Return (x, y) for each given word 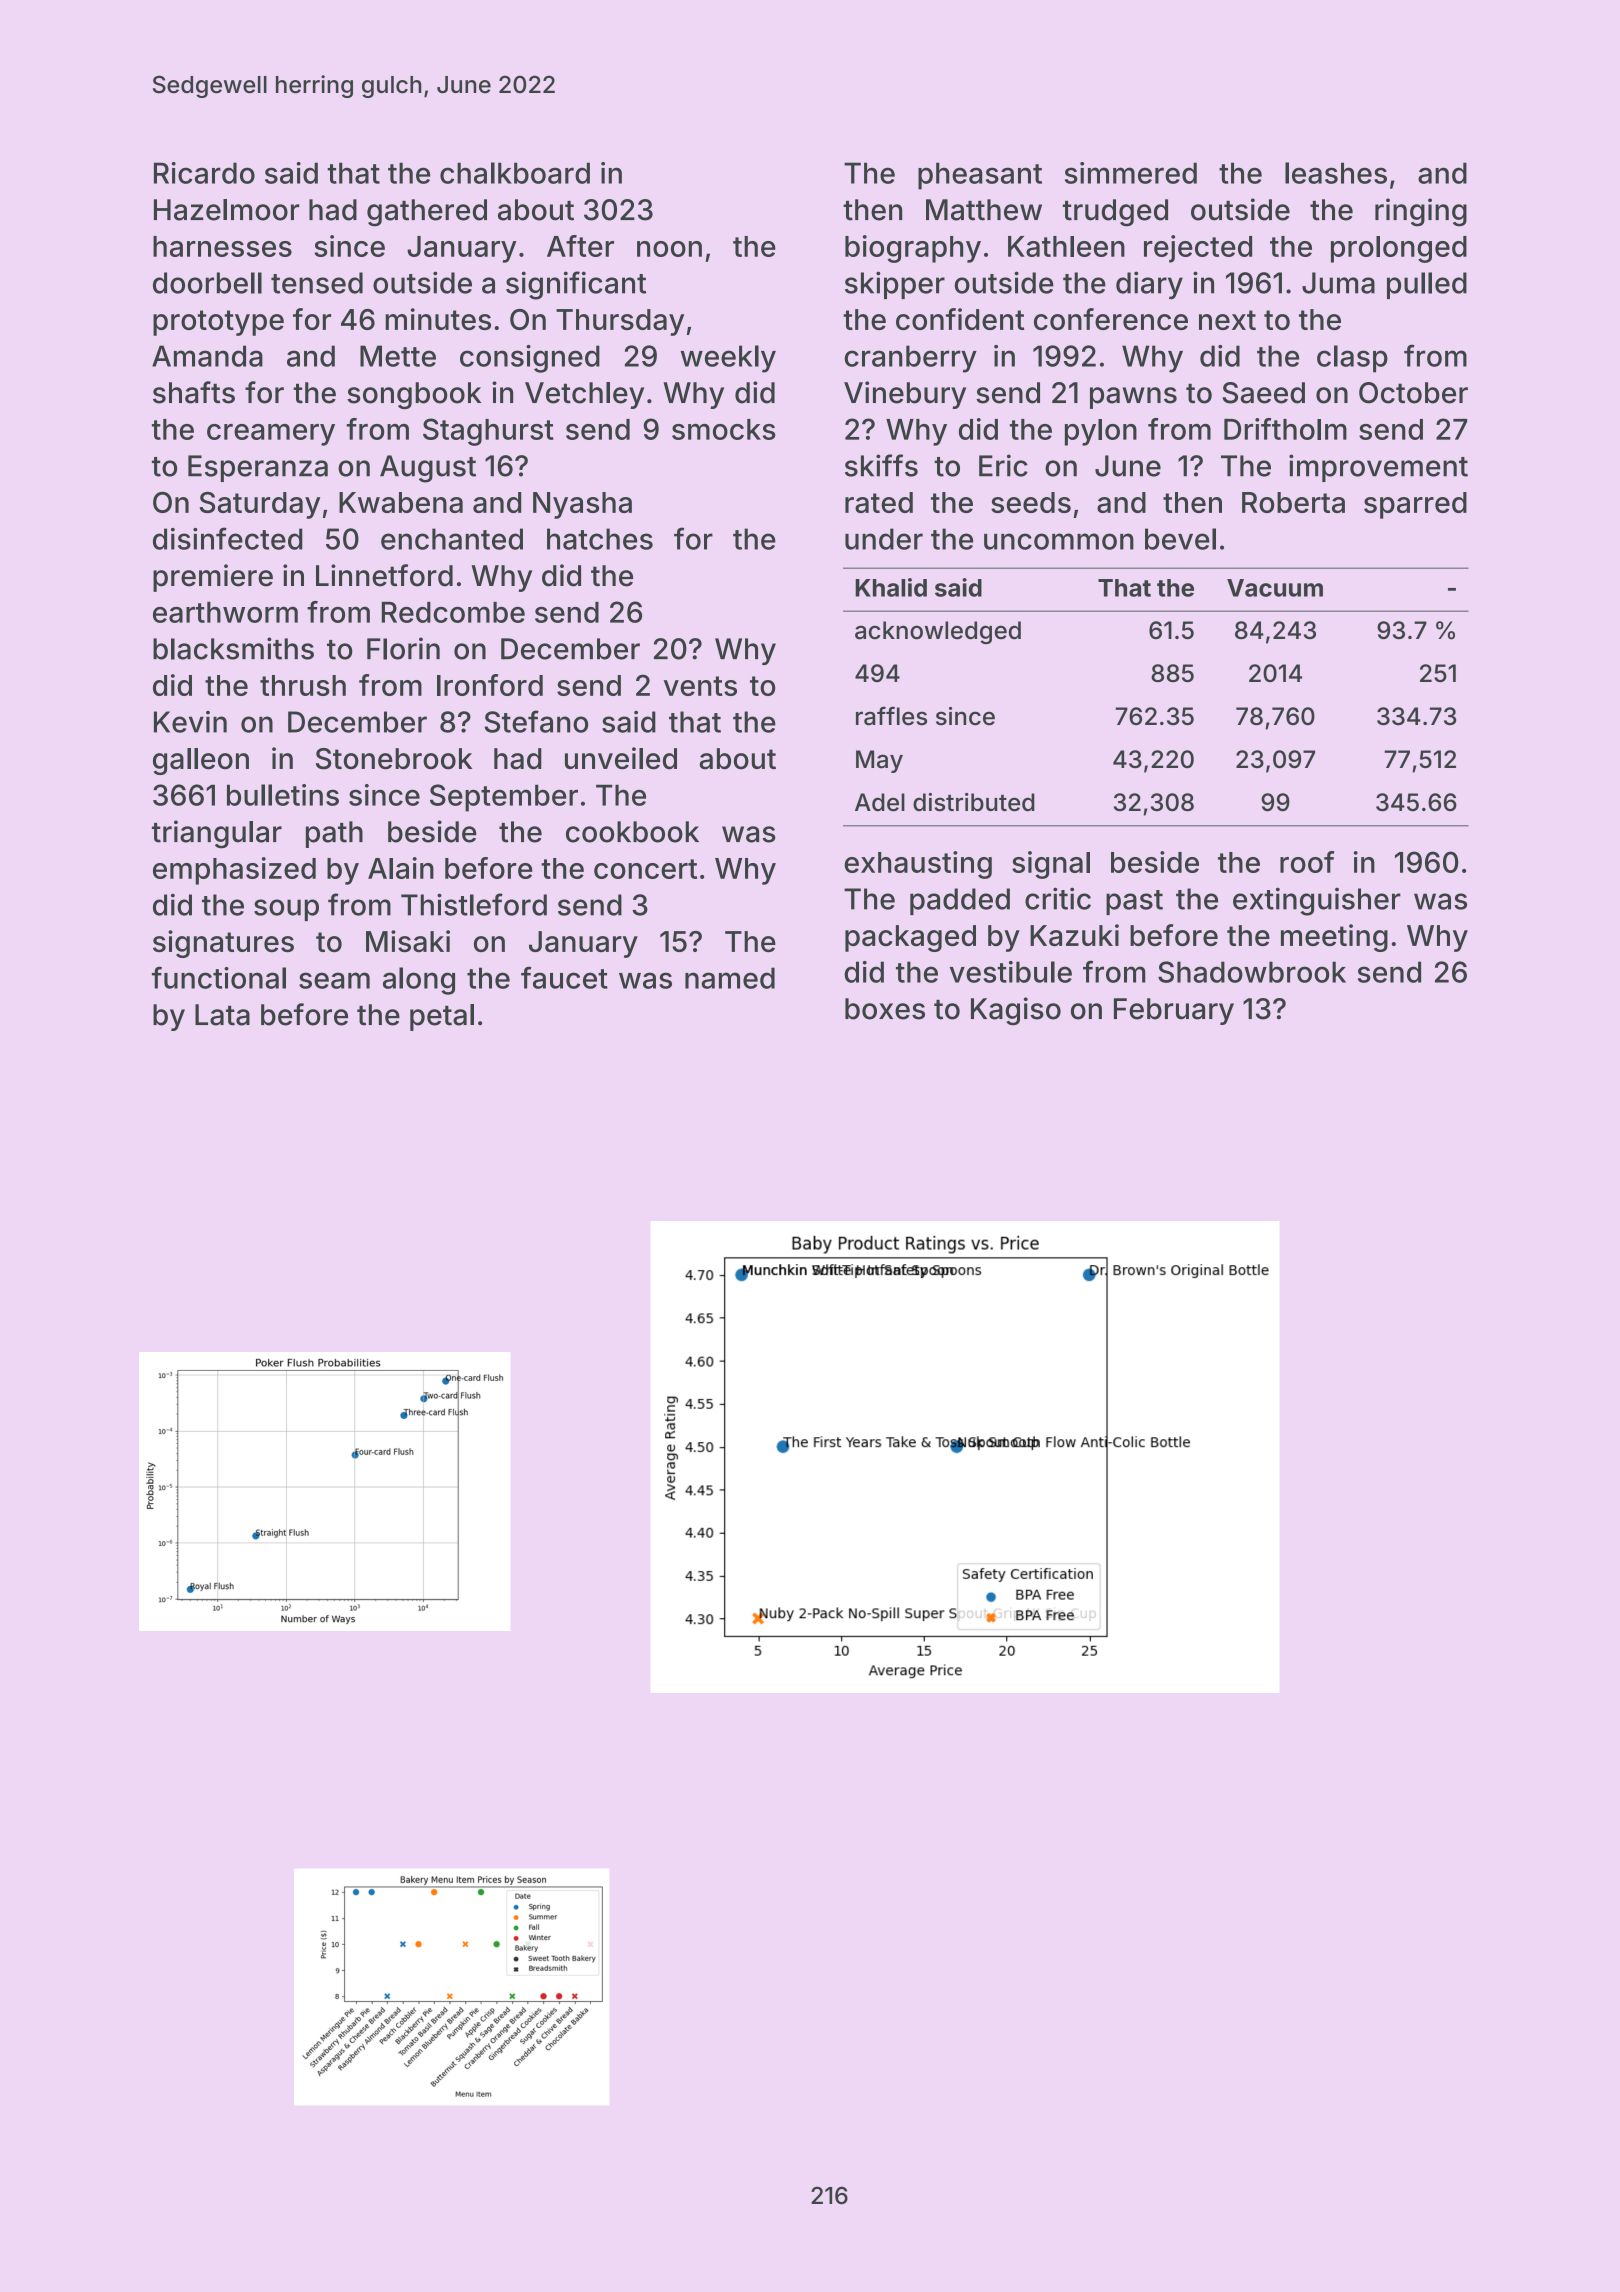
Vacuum (1275, 588)
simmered (1131, 173)
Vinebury (905, 395)
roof (1307, 862)
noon (669, 249)
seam (334, 980)
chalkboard (515, 173)
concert (645, 869)
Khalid (891, 587)
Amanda (207, 356)
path (334, 834)
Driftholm (1285, 429)
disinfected (228, 538)
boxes (885, 1009)
